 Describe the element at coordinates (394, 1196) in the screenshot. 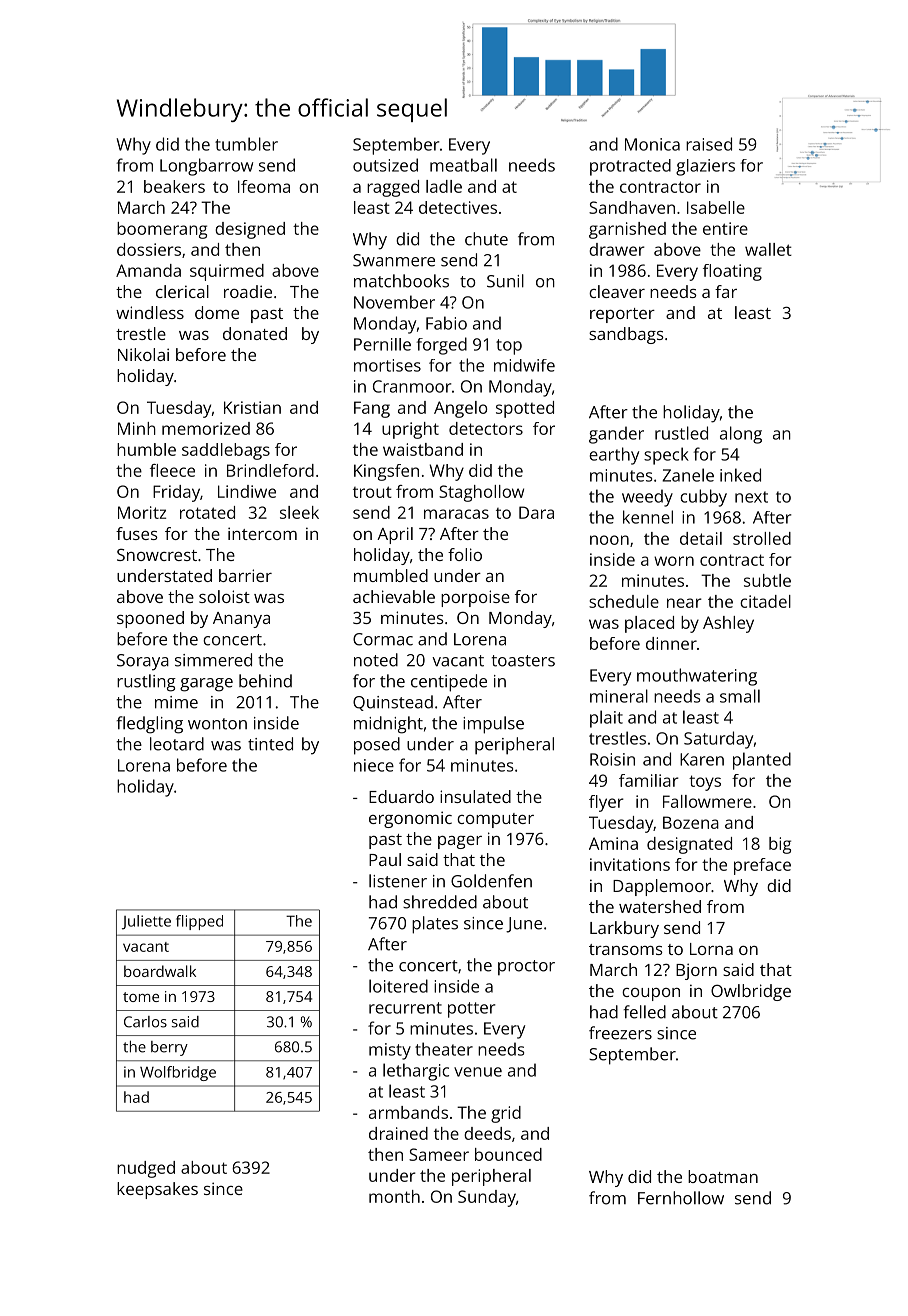

I see `month` at that location.
